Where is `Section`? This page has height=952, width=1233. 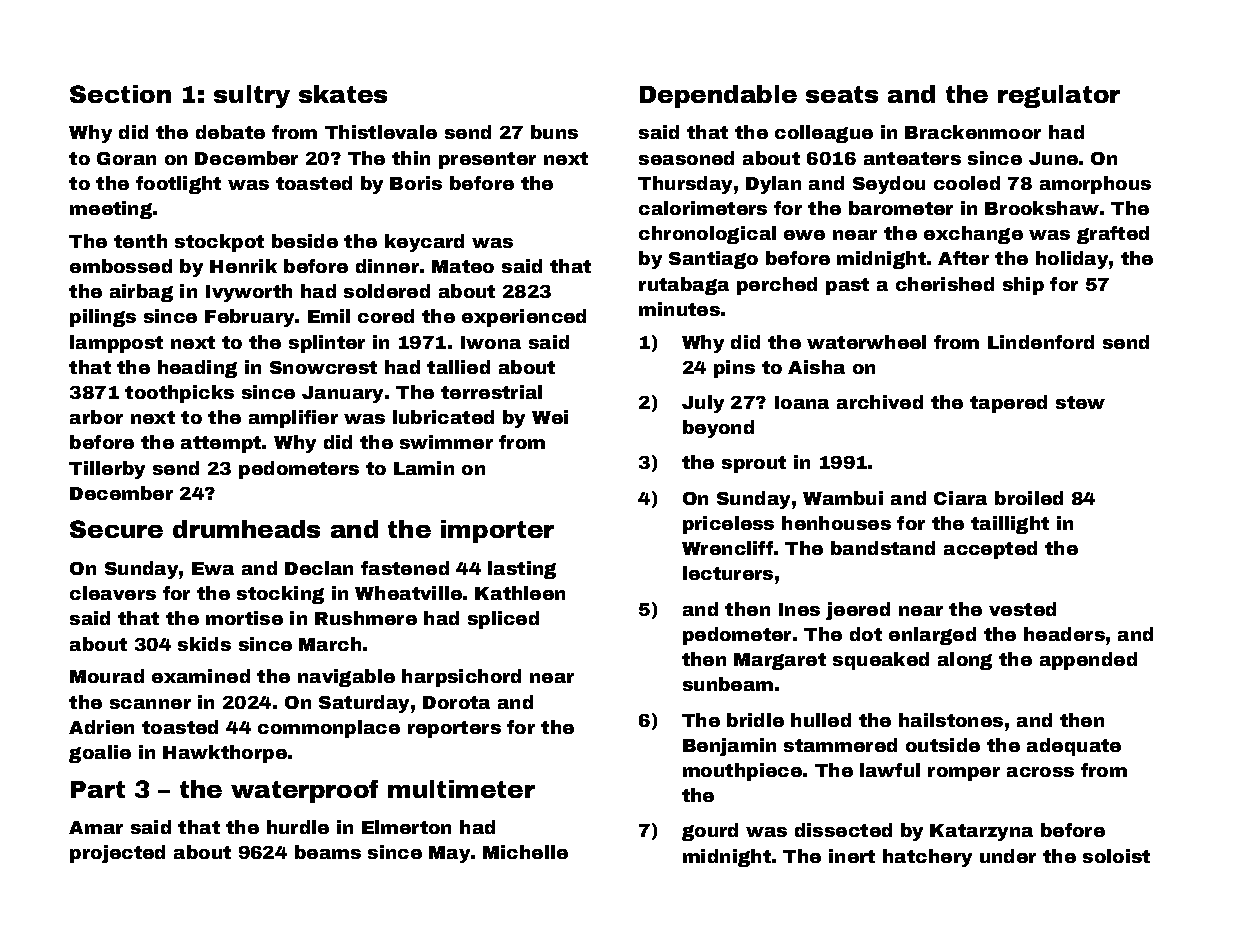 Section is located at coordinates (120, 94).
